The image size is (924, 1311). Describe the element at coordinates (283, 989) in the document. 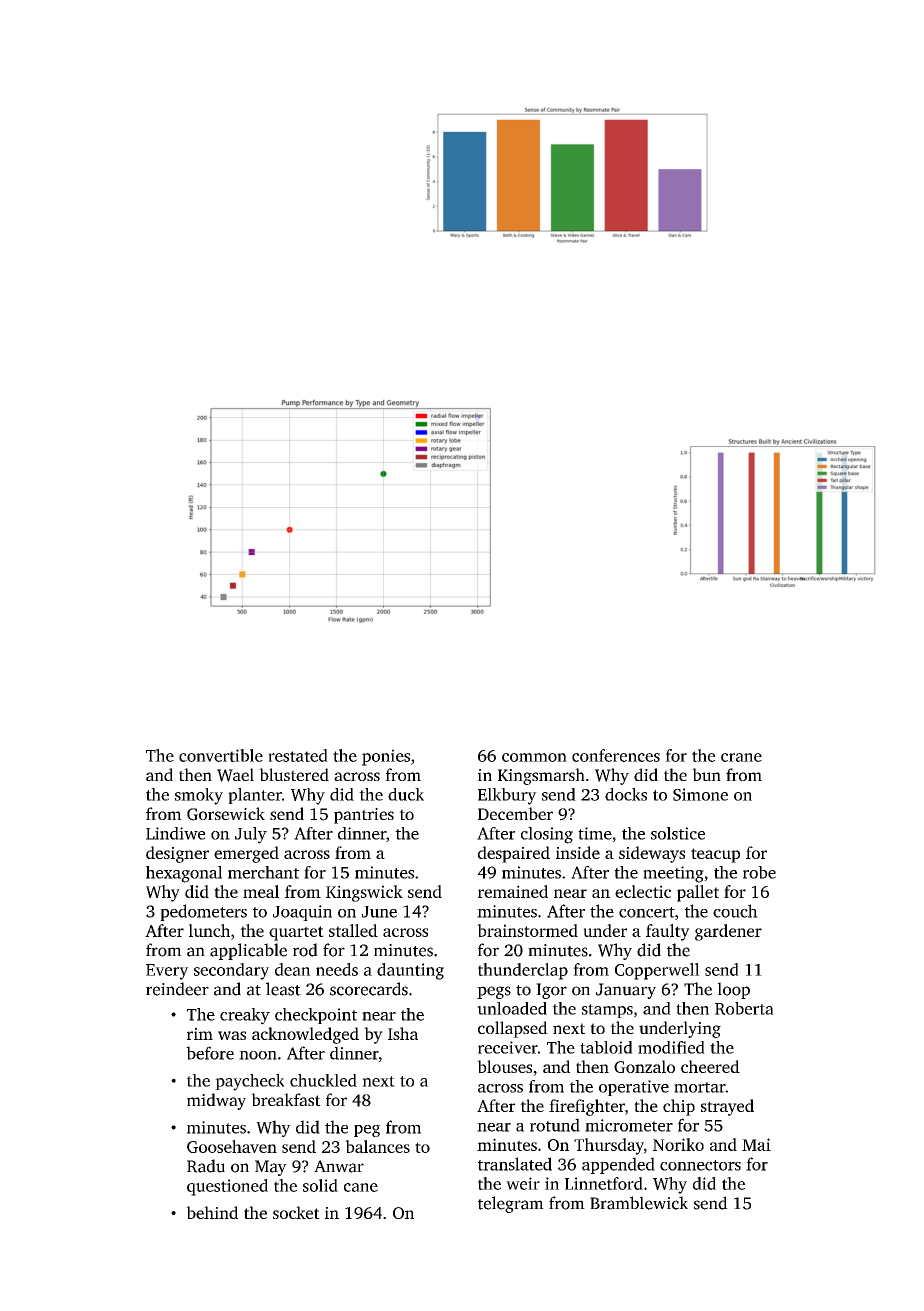

I see `least` at that location.
